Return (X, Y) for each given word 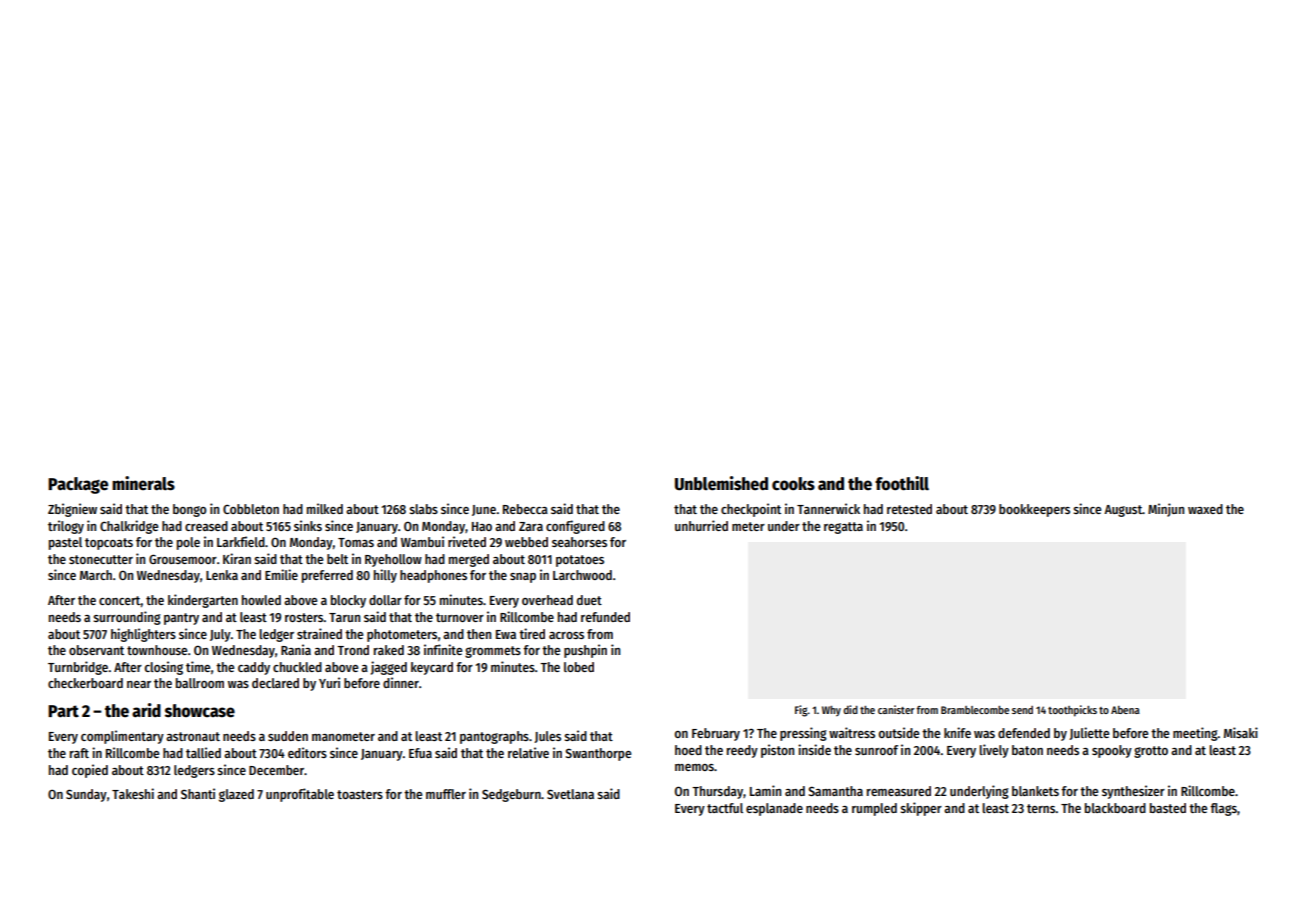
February (716, 734)
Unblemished (721, 483)
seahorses (579, 542)
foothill (902, 483)
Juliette (1089, 733)
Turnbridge (78, 668)
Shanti (198, 793)
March (96, 575)
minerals (143, 483)
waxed (1205, 509)
